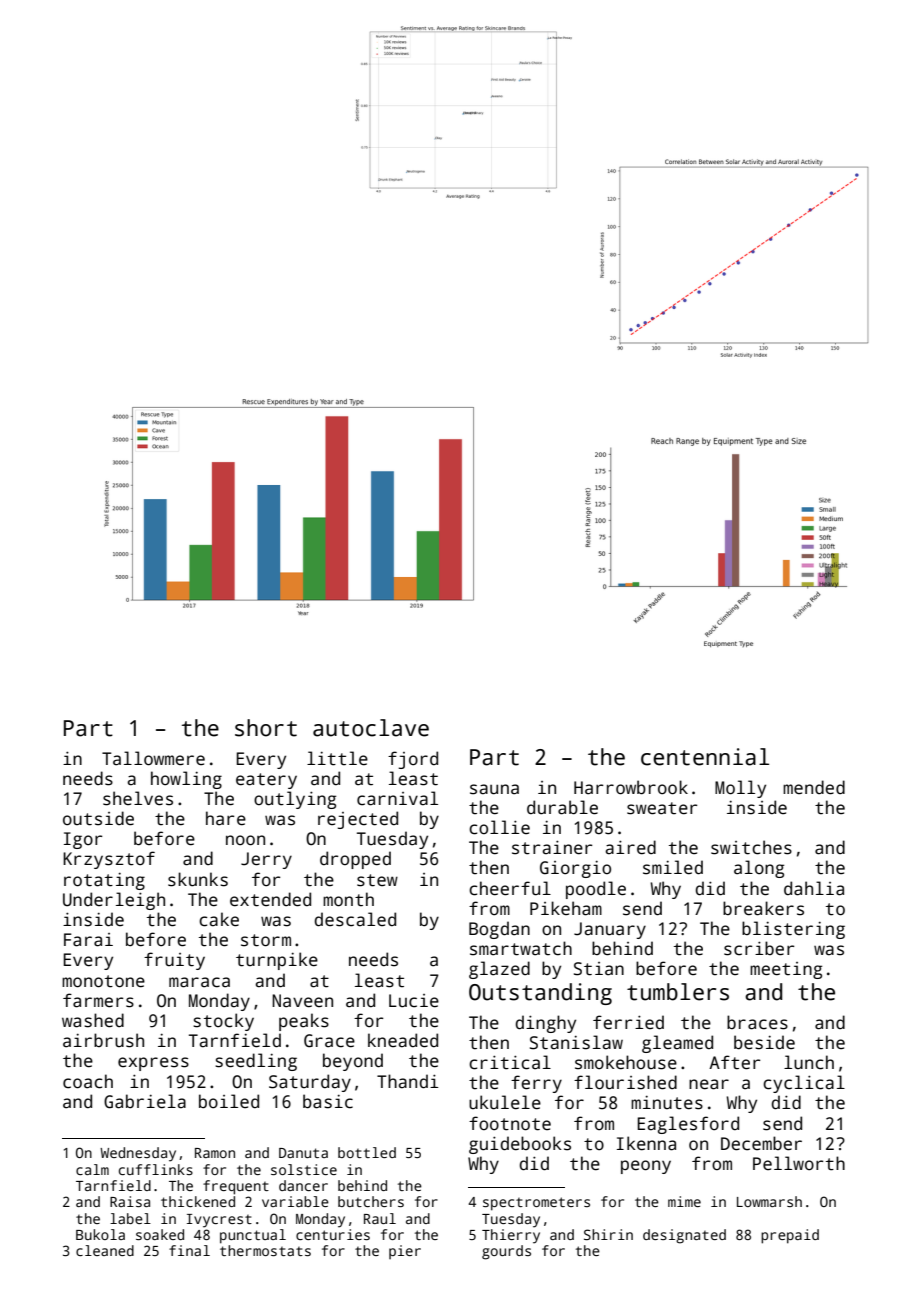 This document has height=1316, width=908. Describe the element at coordinates (88, 940) in the document. I see `Farai` at that location.
